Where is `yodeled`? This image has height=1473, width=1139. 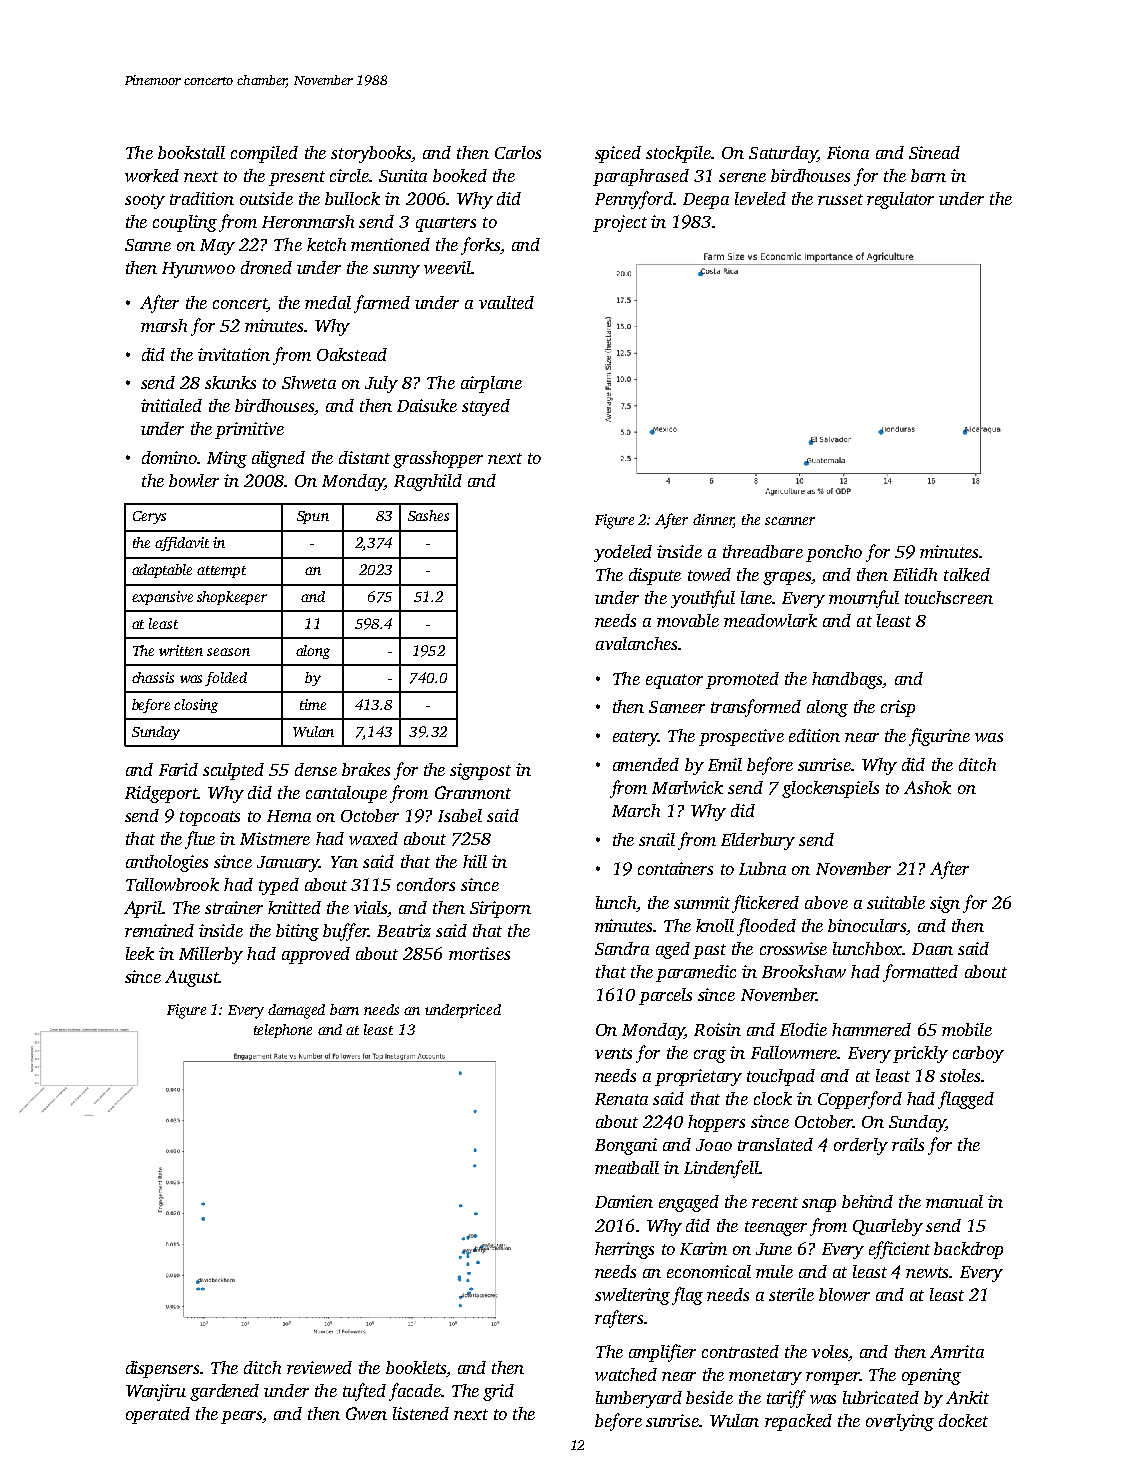 yodeled is located at coordinates (623, 553).
